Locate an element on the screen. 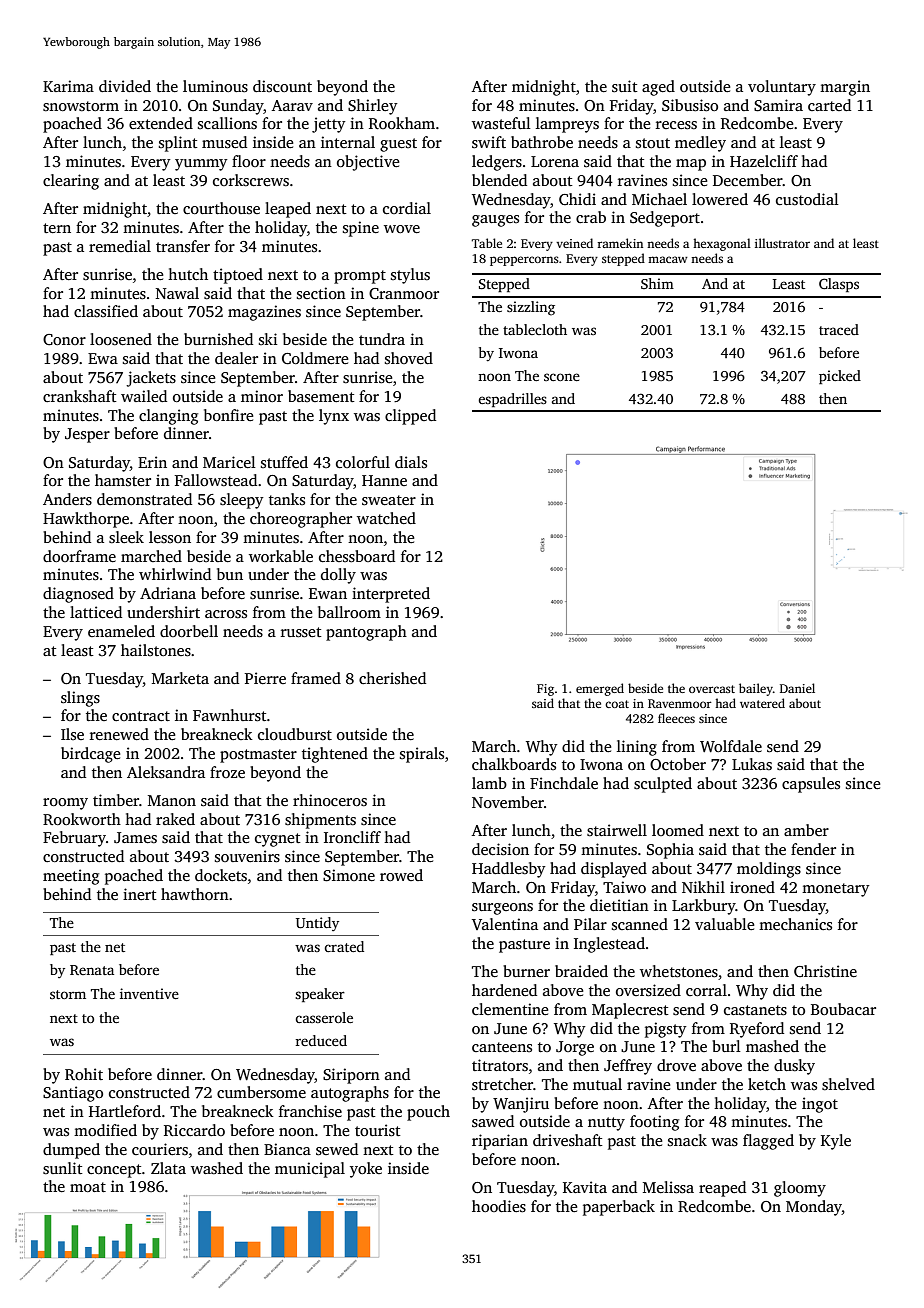 The image size is (924, 1308). margin is located at coordinates (845, 88).
